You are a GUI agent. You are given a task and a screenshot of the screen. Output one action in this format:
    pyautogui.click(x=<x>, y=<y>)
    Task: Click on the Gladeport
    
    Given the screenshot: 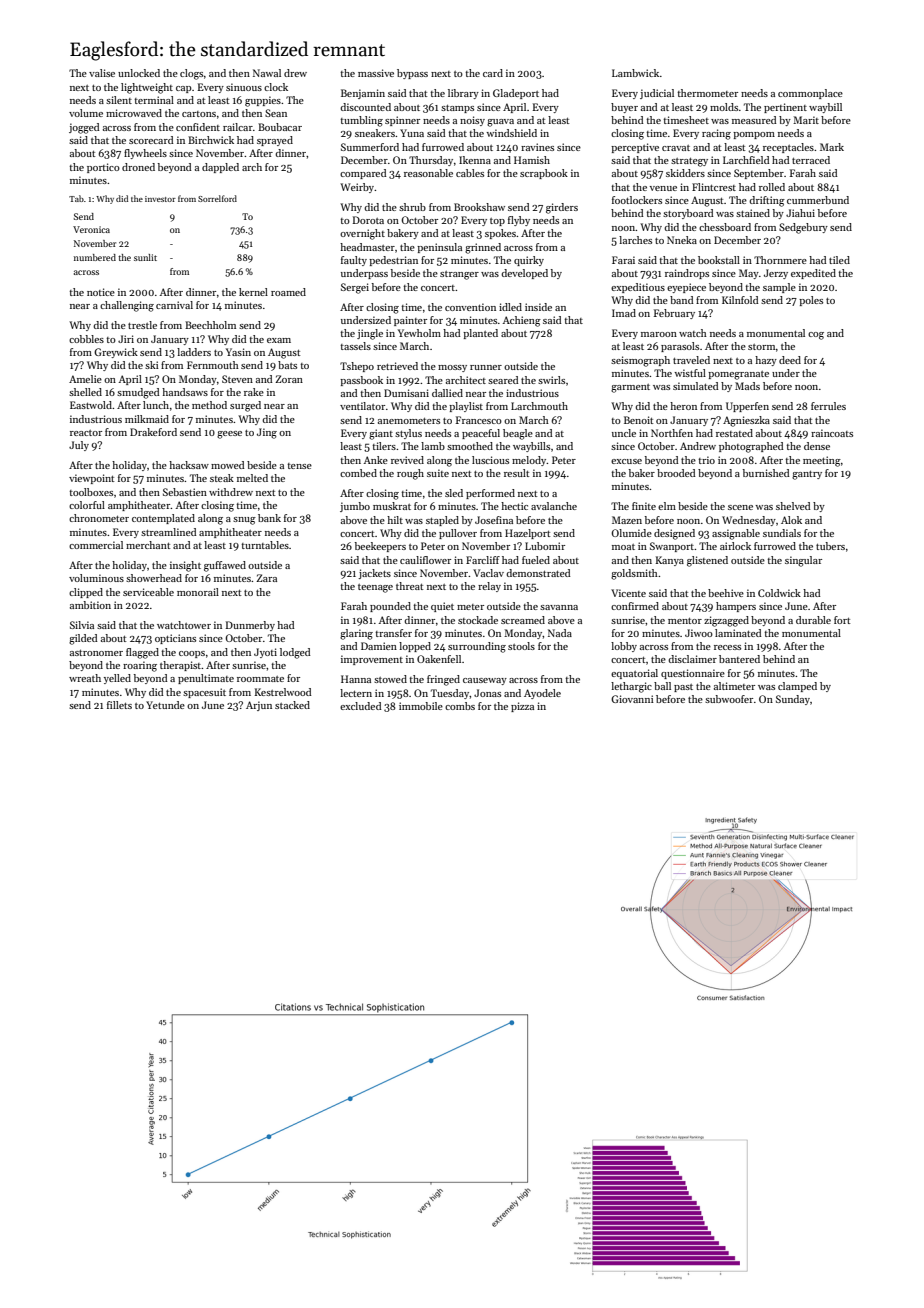 What is the action you would take?
    pyautogui.click(x=516, y=94)
